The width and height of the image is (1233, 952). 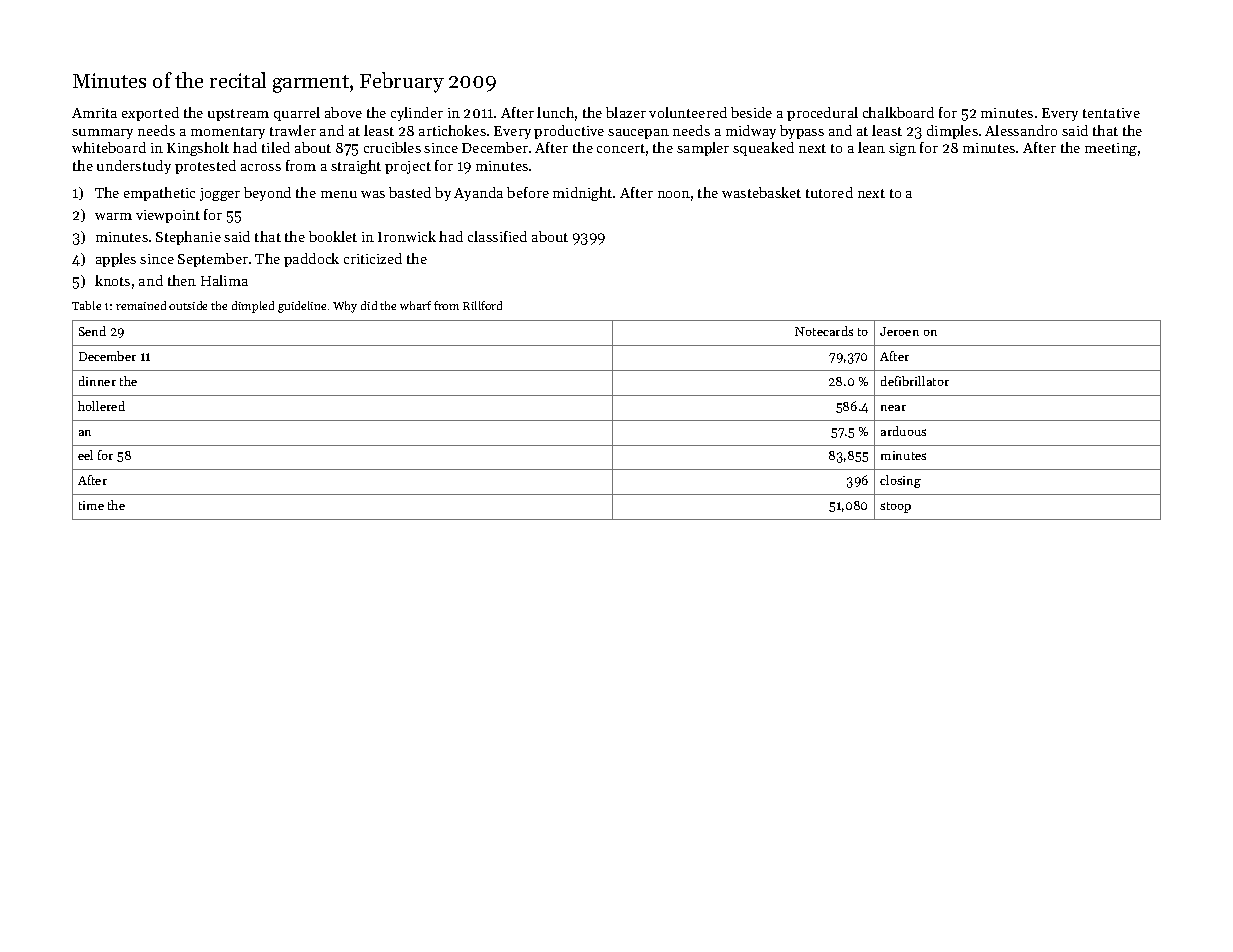 I want to click on eel, so click(x=85, y=455).
